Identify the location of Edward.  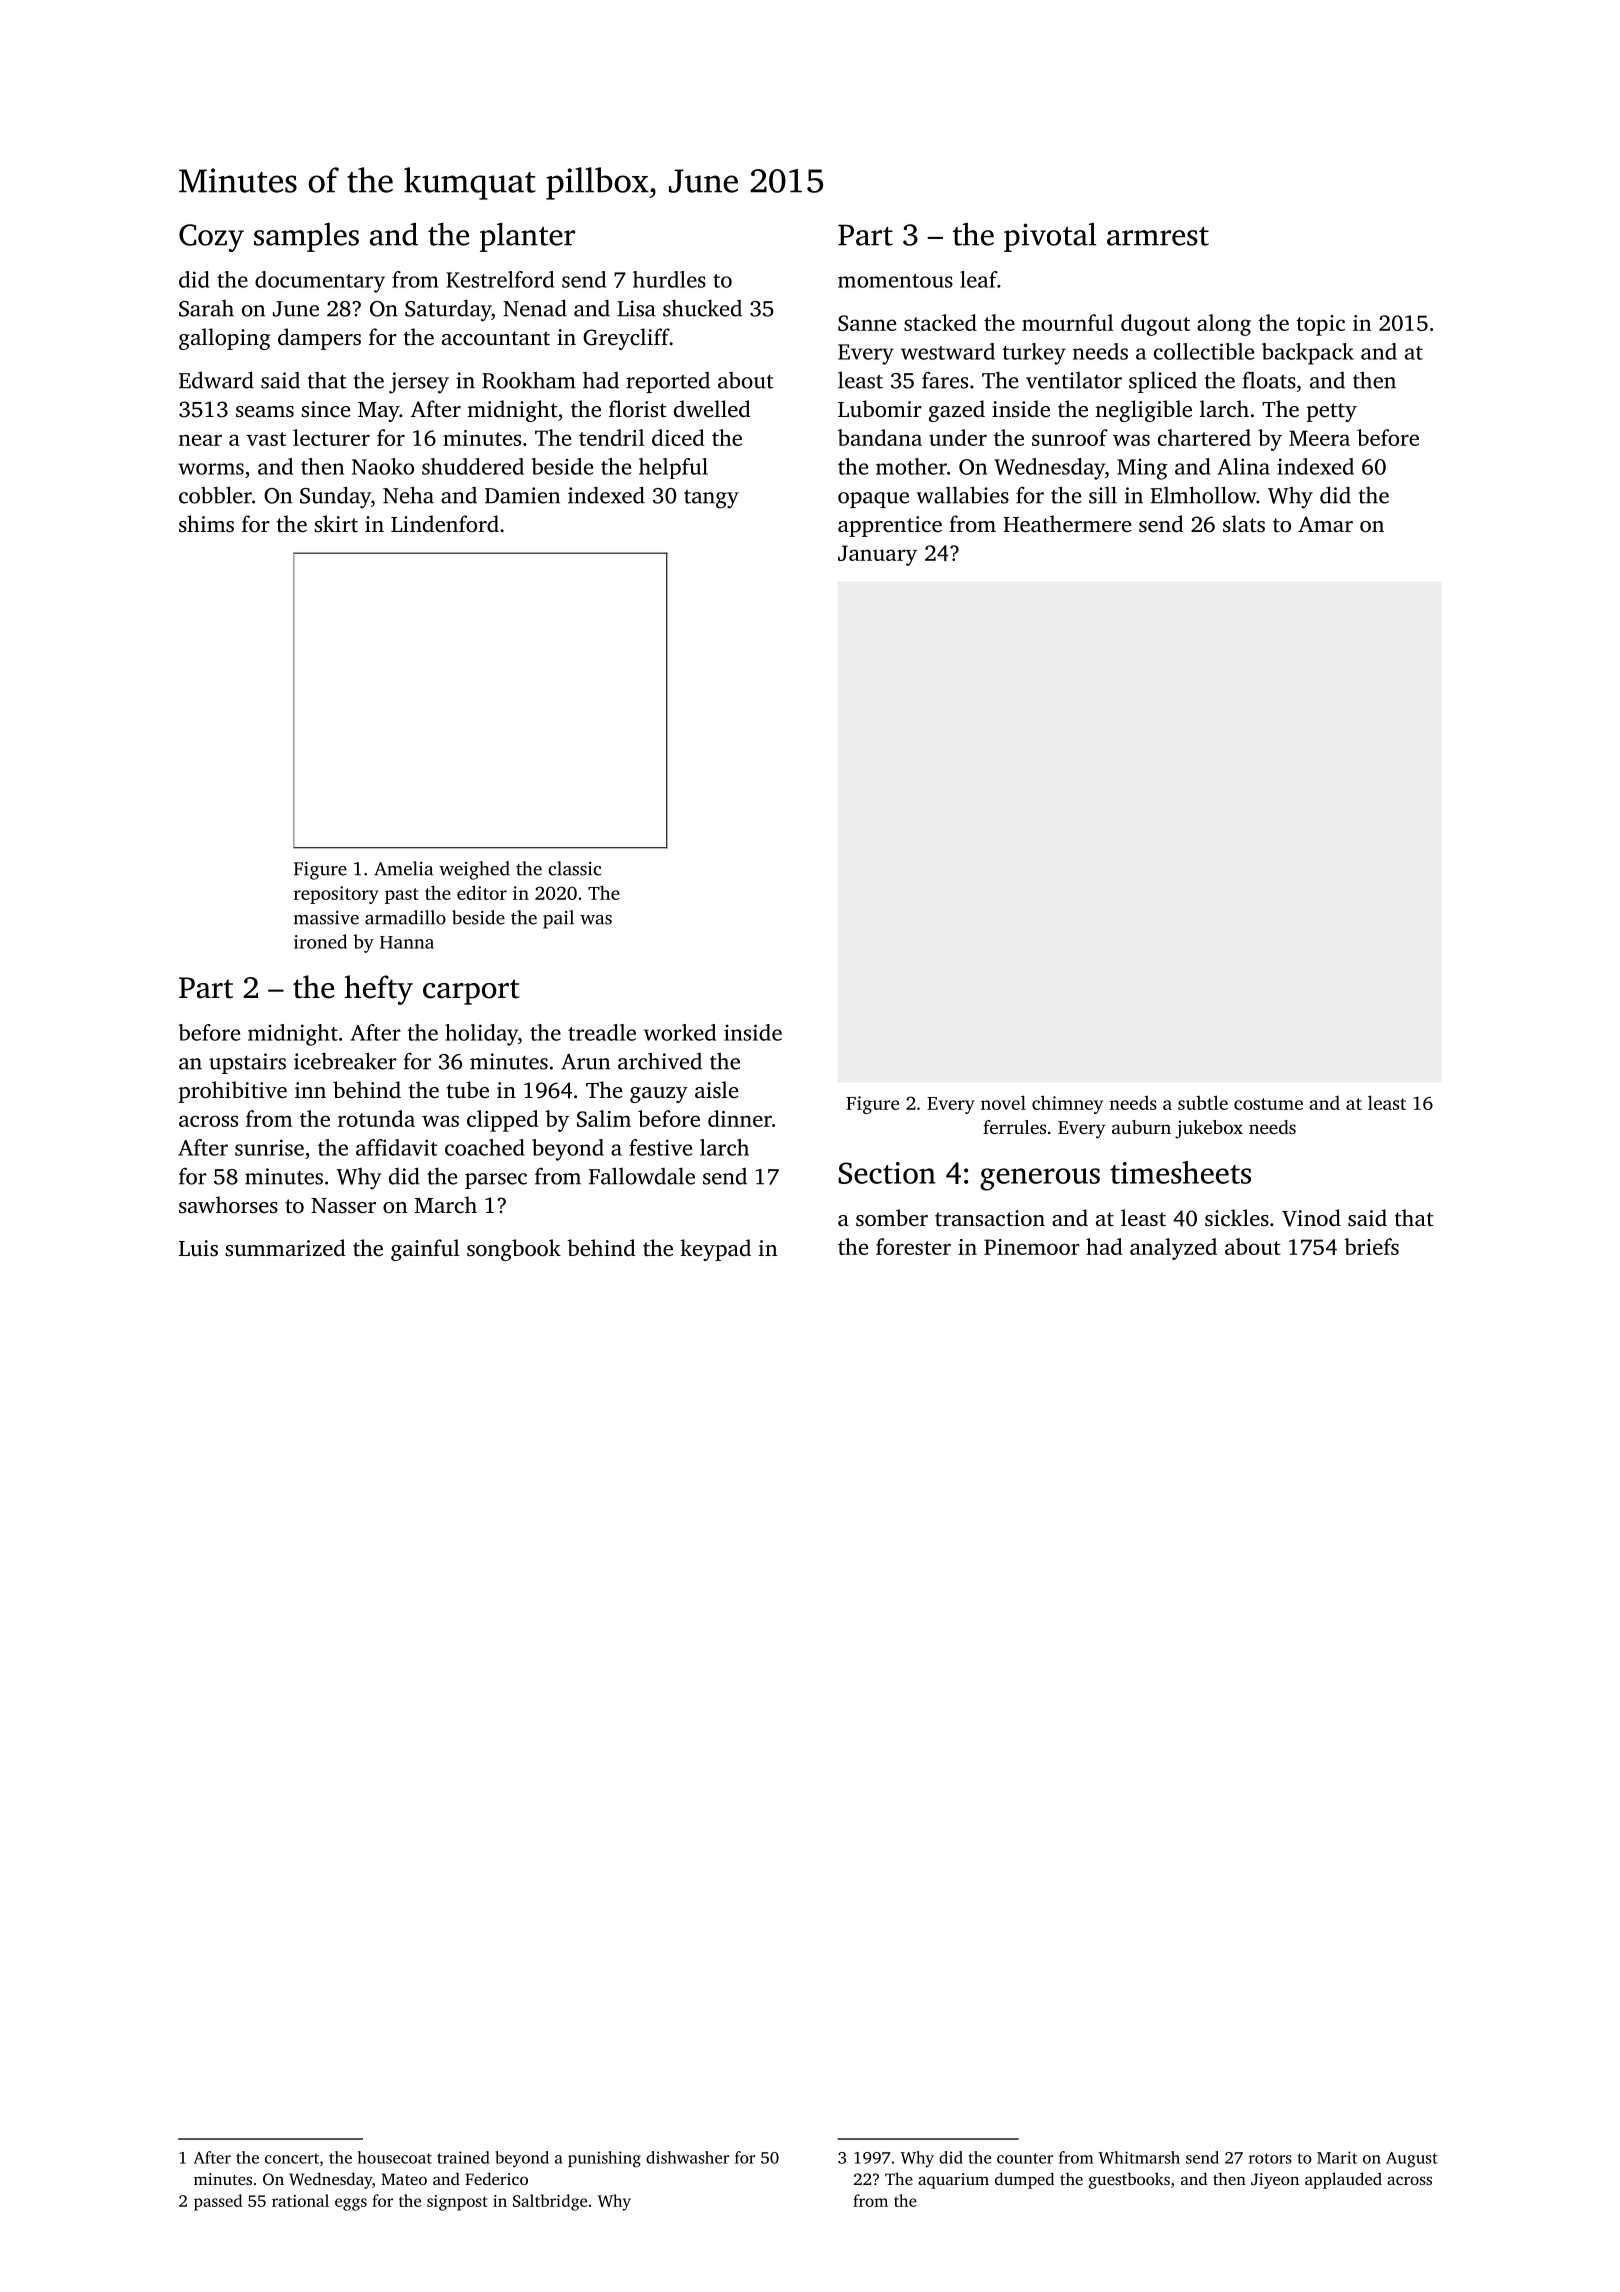
(216, 380).
